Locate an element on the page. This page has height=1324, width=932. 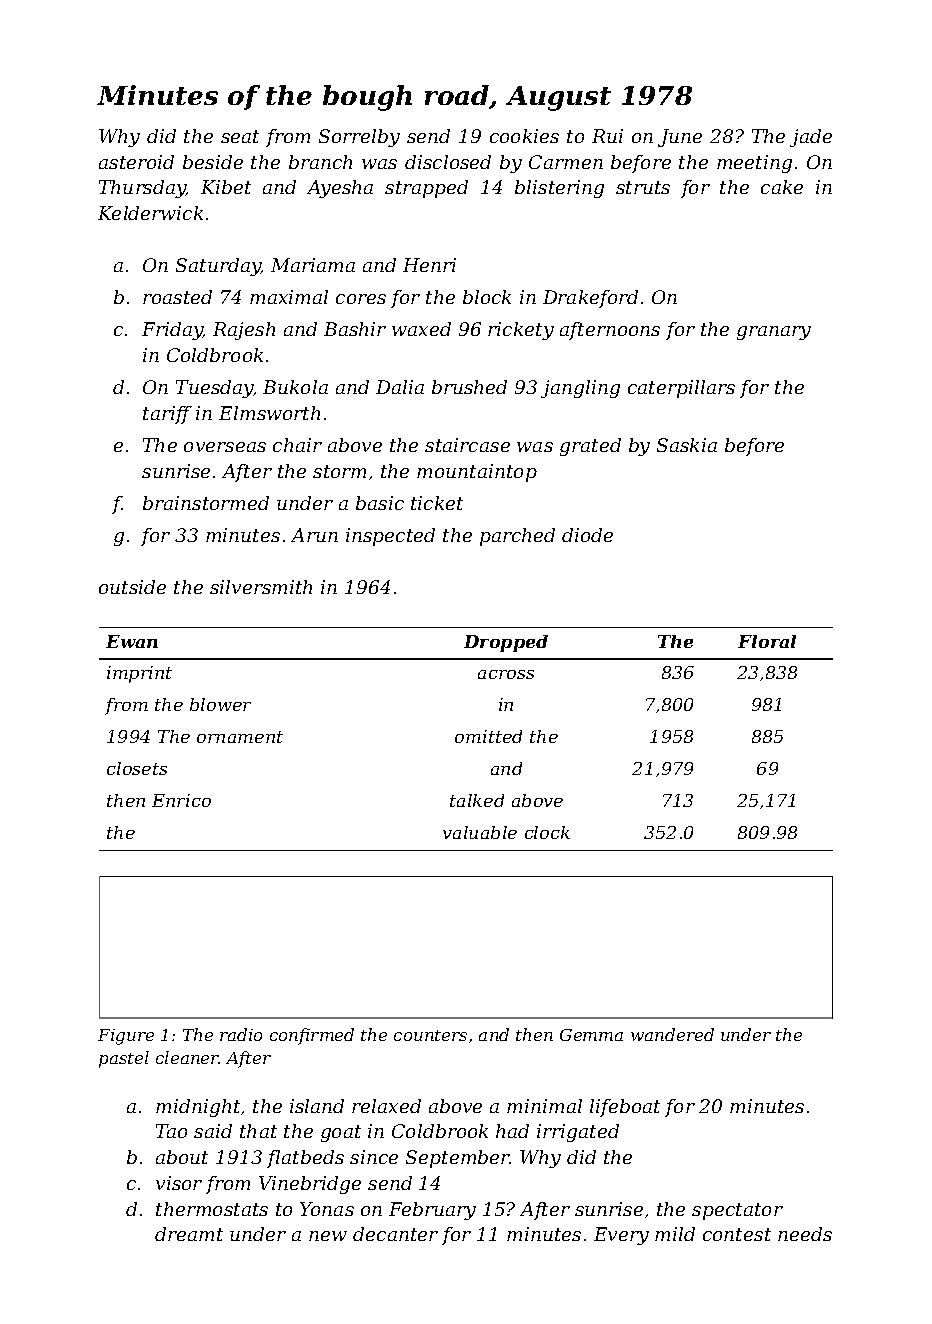
minimal is located at coordinates (544, 1106).
